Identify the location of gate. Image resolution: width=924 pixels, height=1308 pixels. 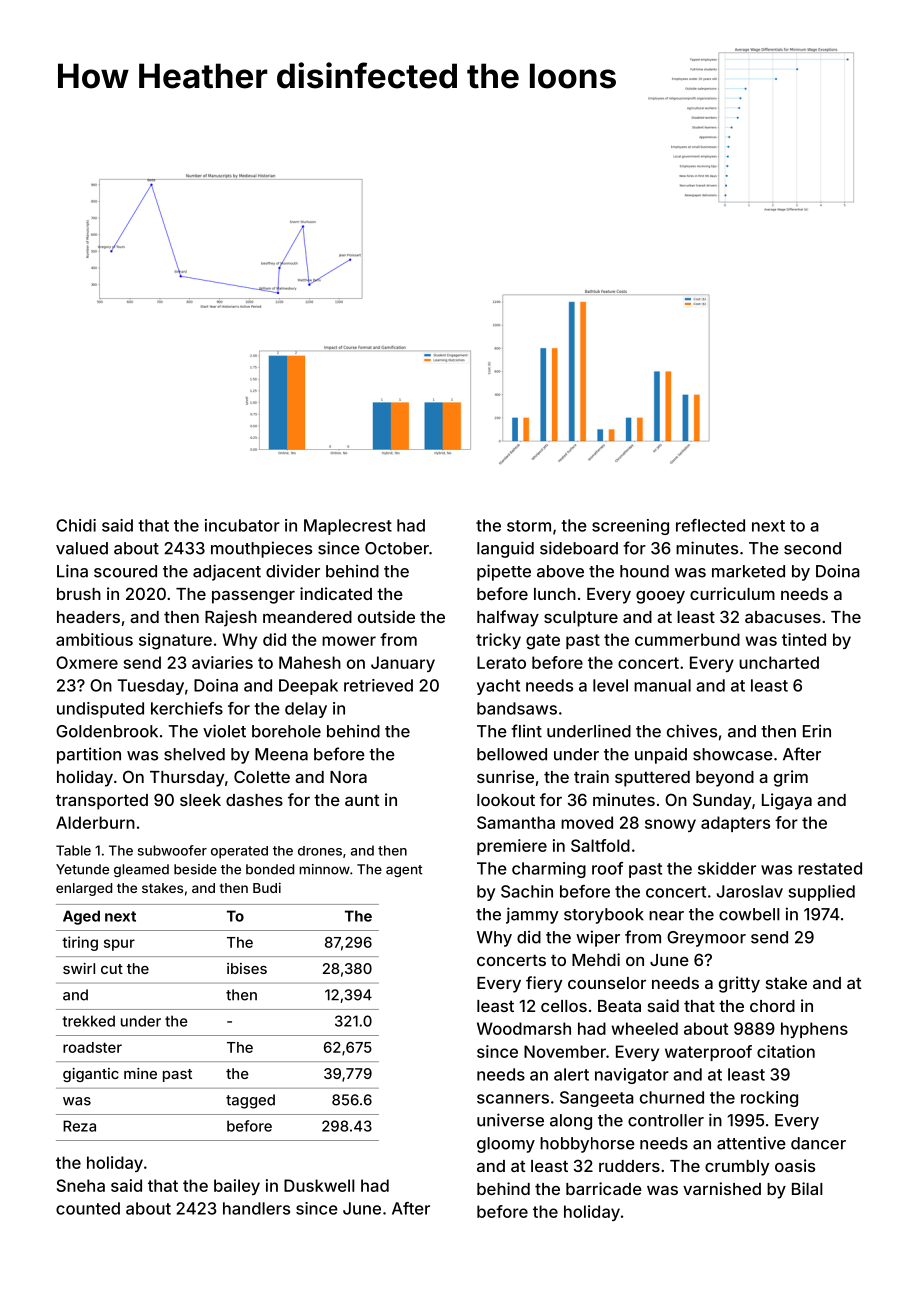
(543, 642).
